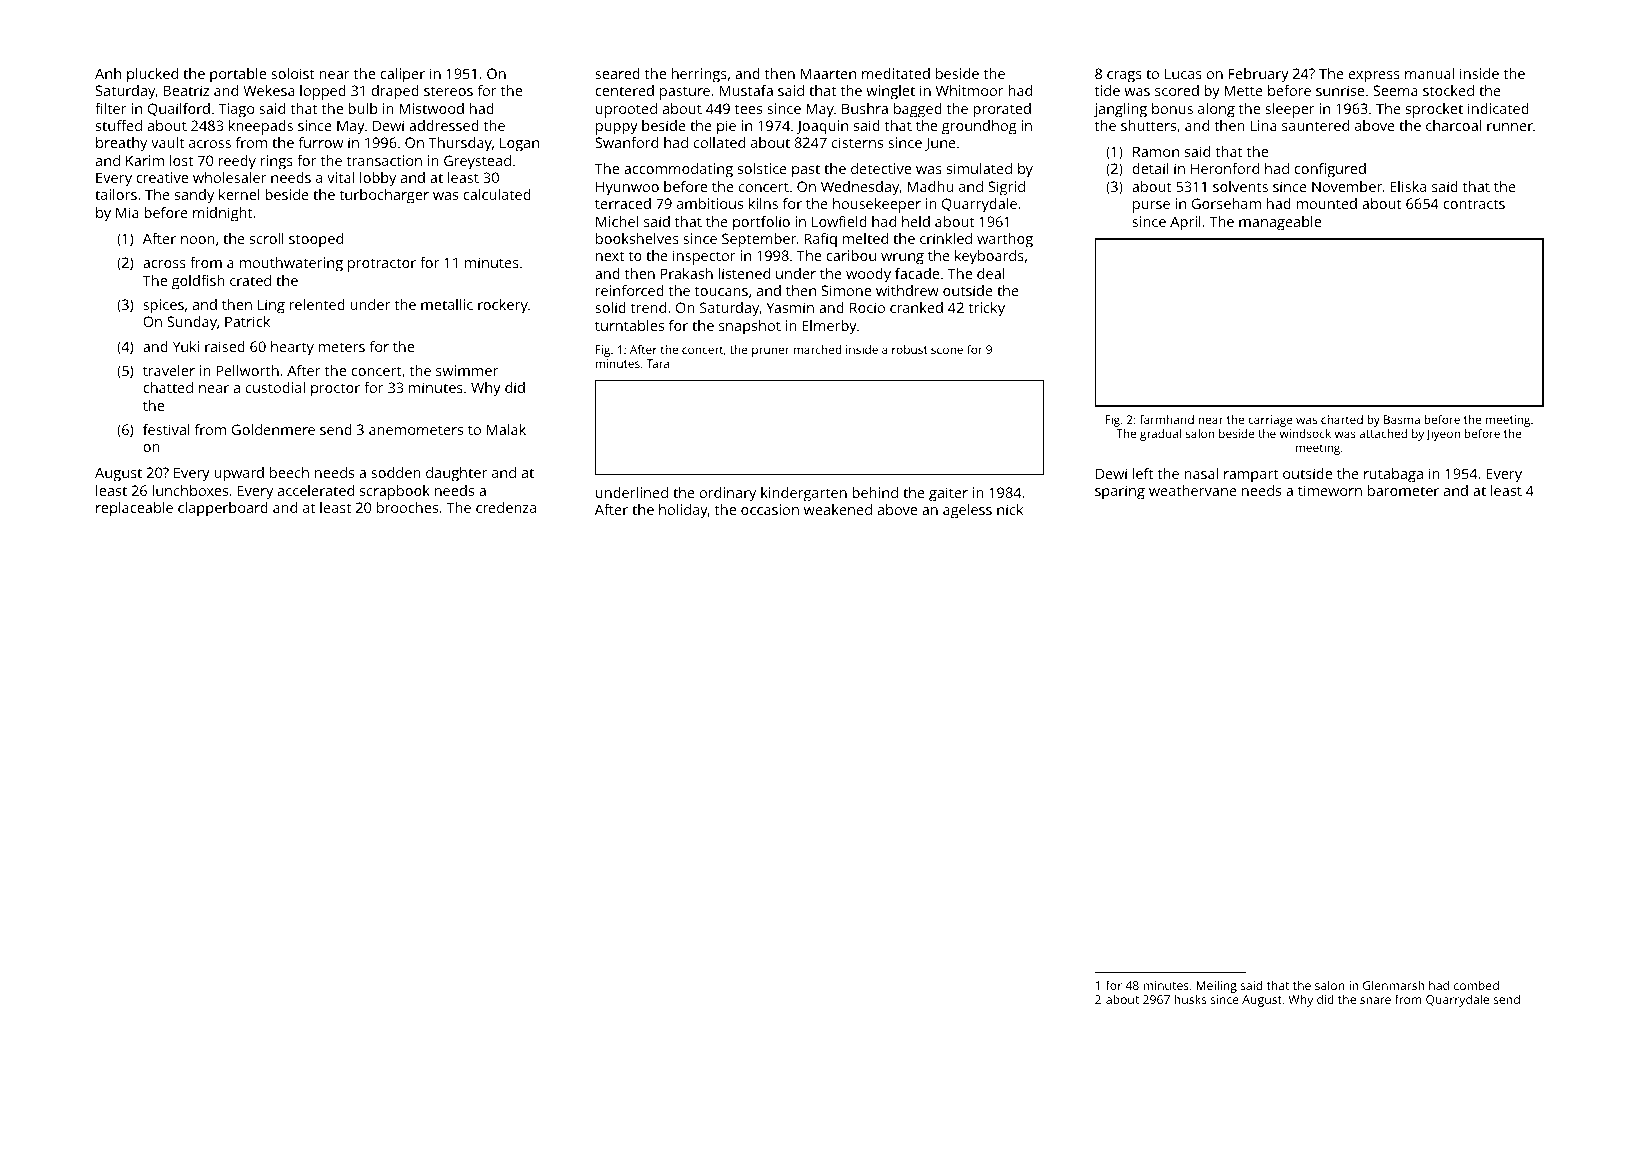 Image resolution: width=1639 pixels, height=1159 pixels. What do you see at coordinates (1403, 490) in the page?
I see `barometer` at bounding box center [1403, 490].
